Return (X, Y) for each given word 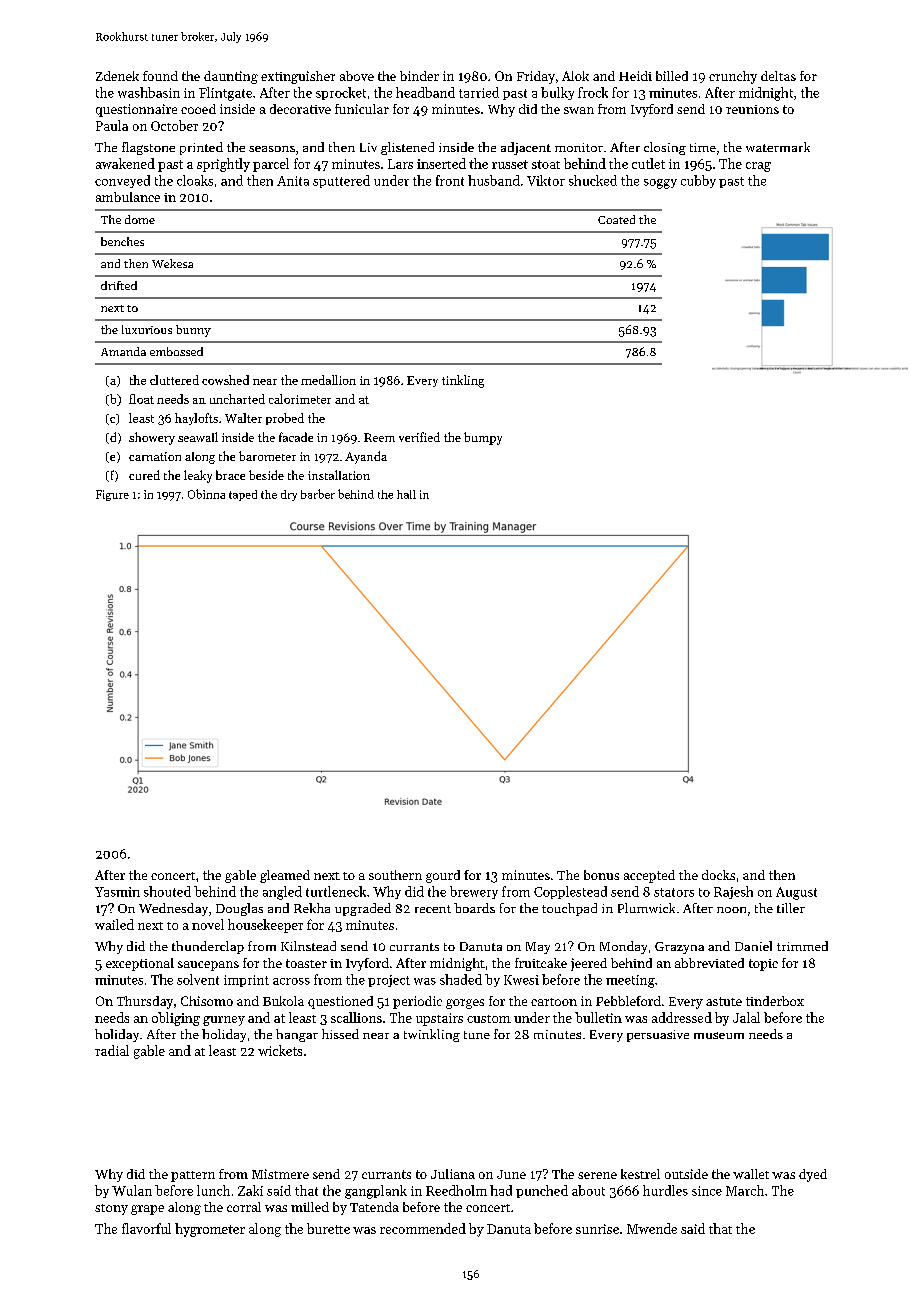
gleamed (285, 876)
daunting (231, 77)
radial (112, 1050)
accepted (649, 876)
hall (406, 494)
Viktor (546, 180)
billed (672, 76)
